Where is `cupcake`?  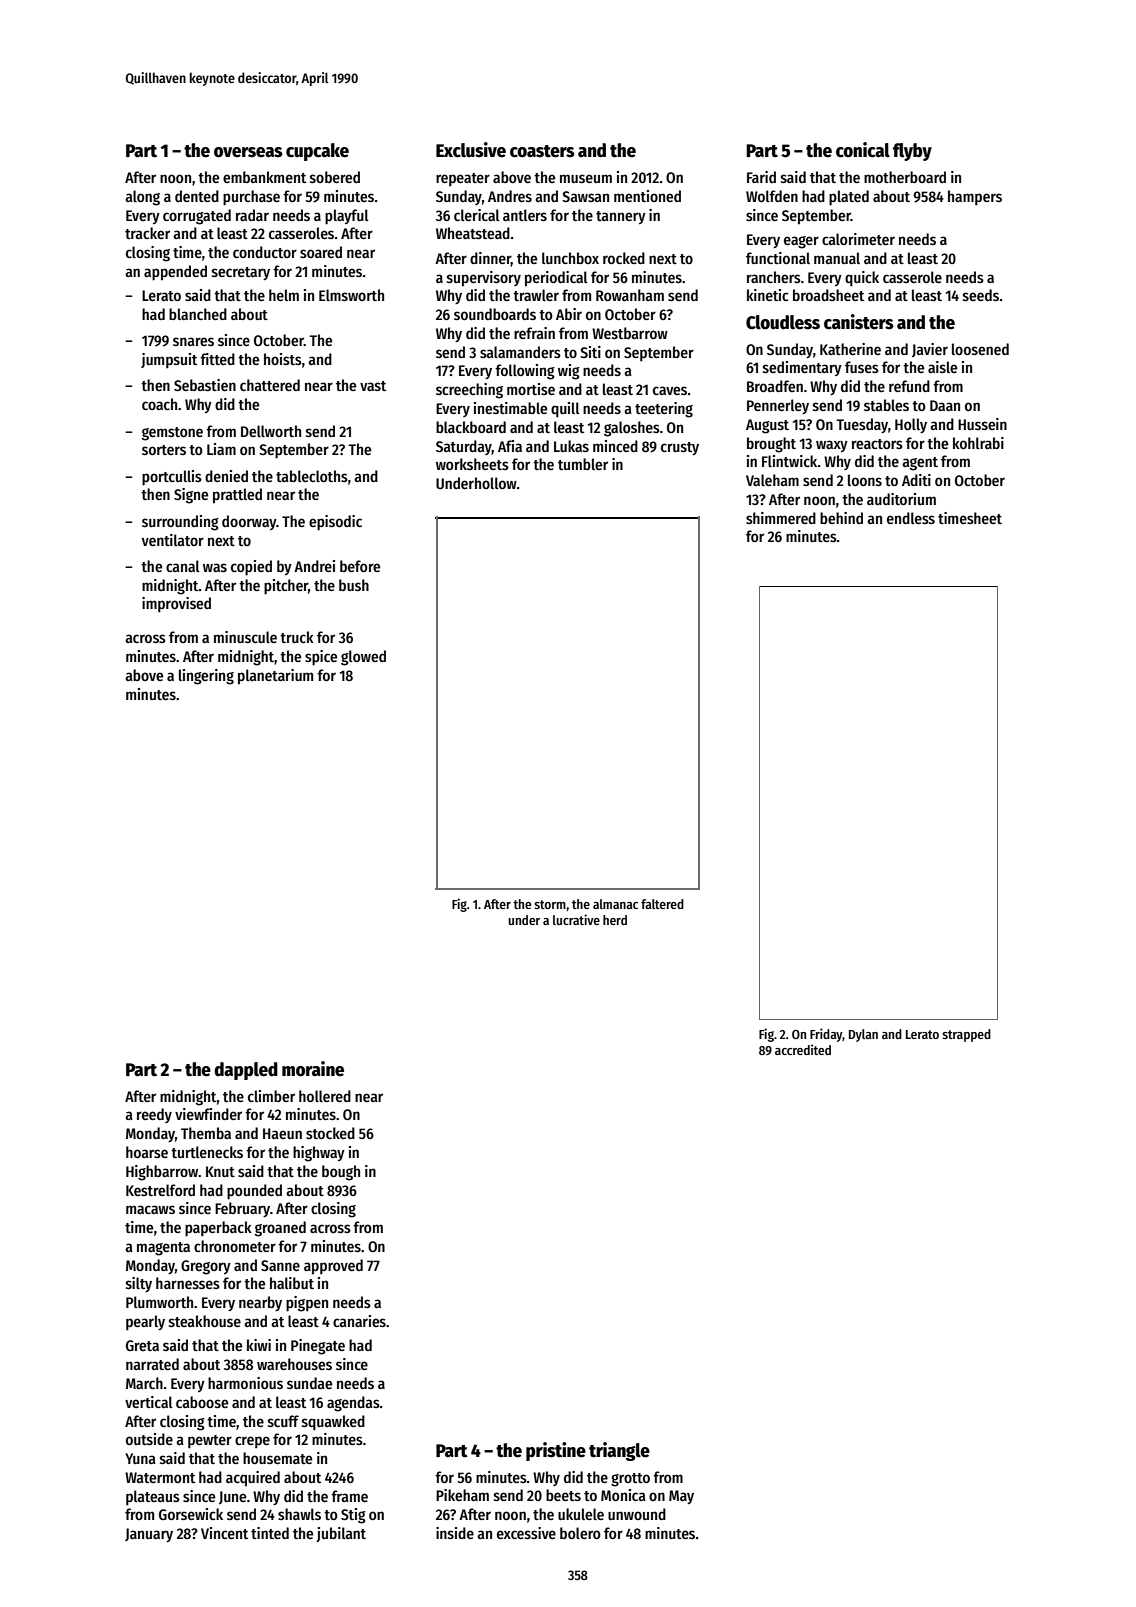 cupcake is located at coordinates (317, 152).
